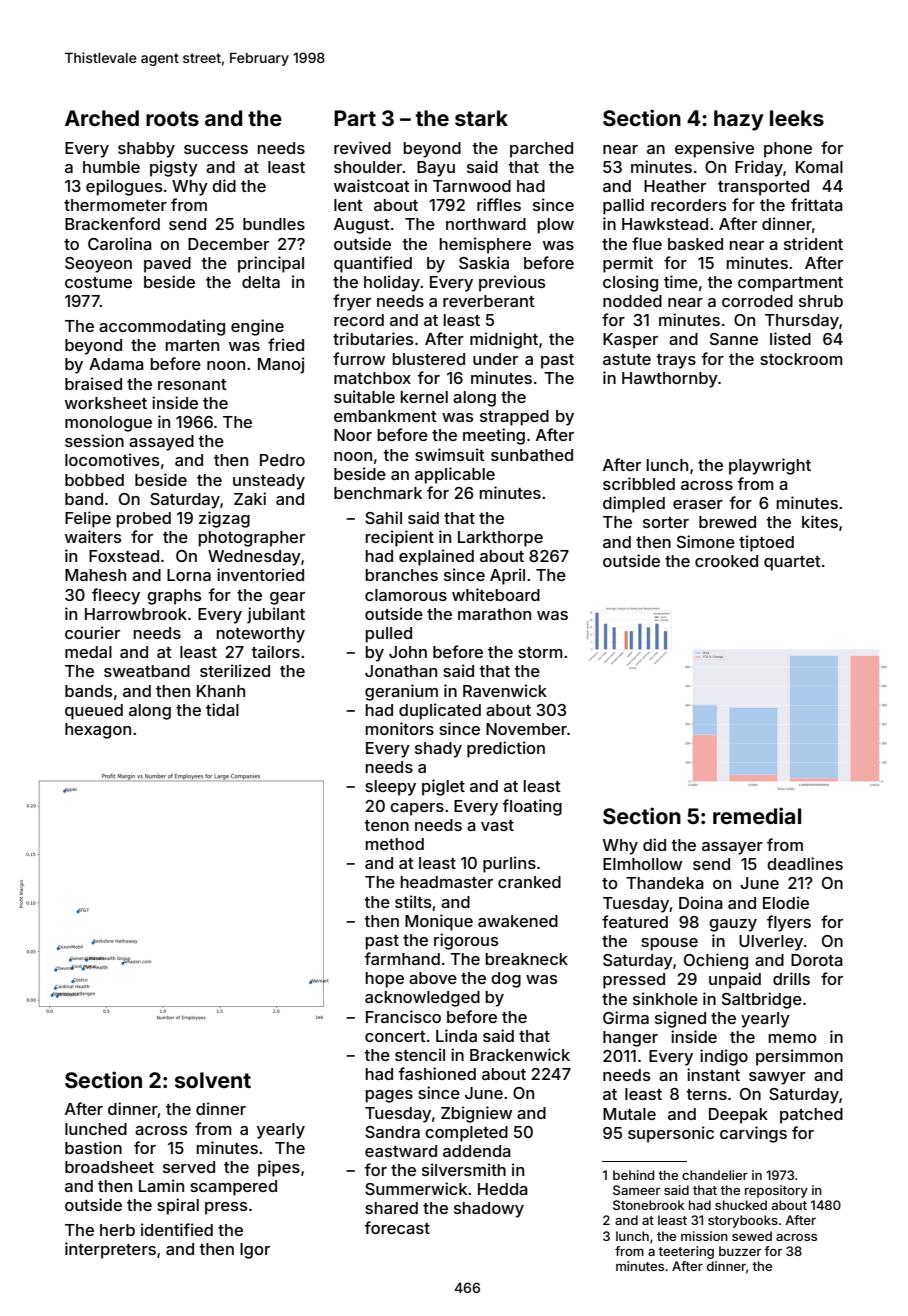 The width and height of the screenshot is (908, 1316). Describe the element at coordinates (221, 691) in the screenshot. I see `Khanh` at that location.
